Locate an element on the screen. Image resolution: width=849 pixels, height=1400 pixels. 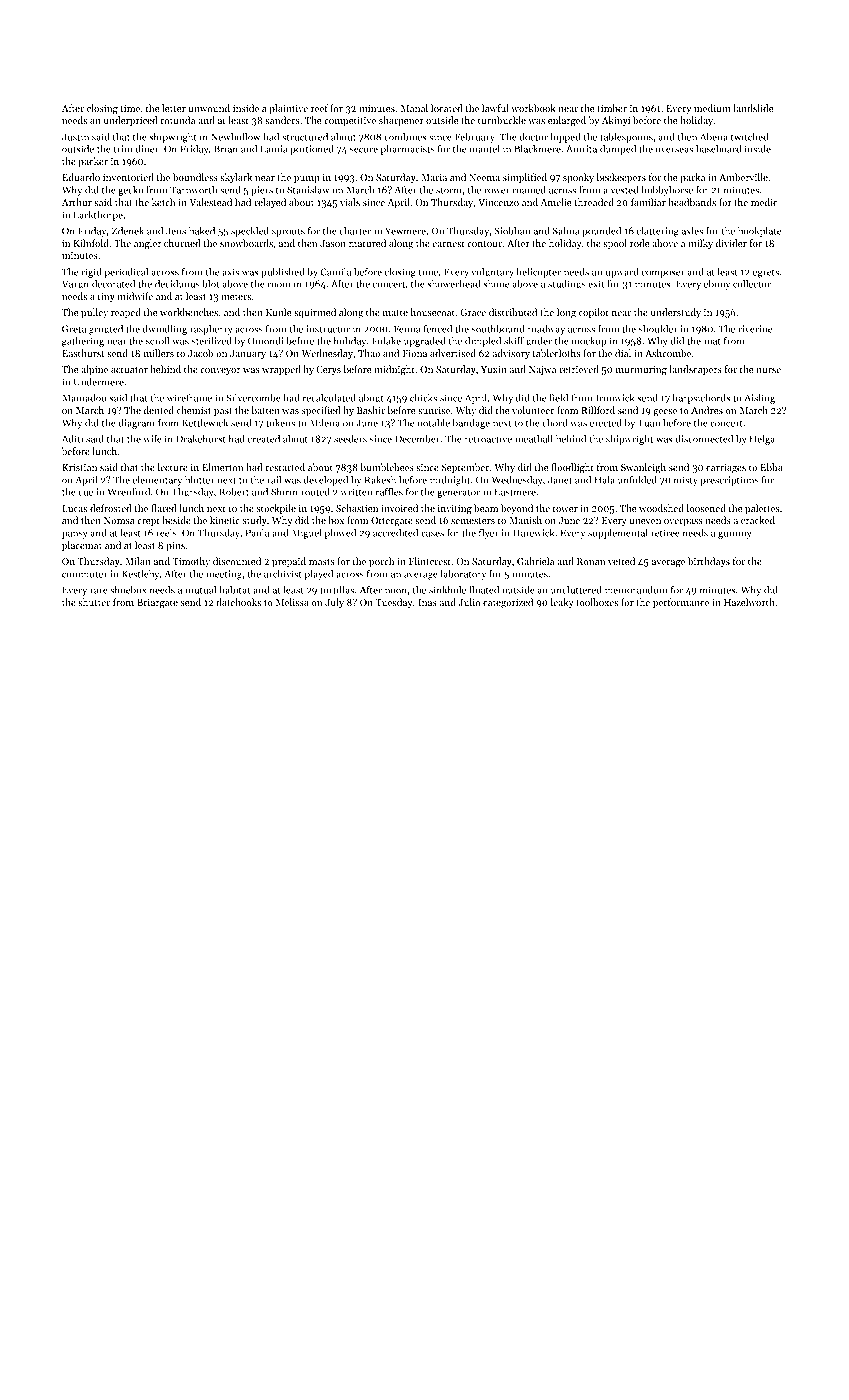
Kunle is located at coordinates (278, 312).
